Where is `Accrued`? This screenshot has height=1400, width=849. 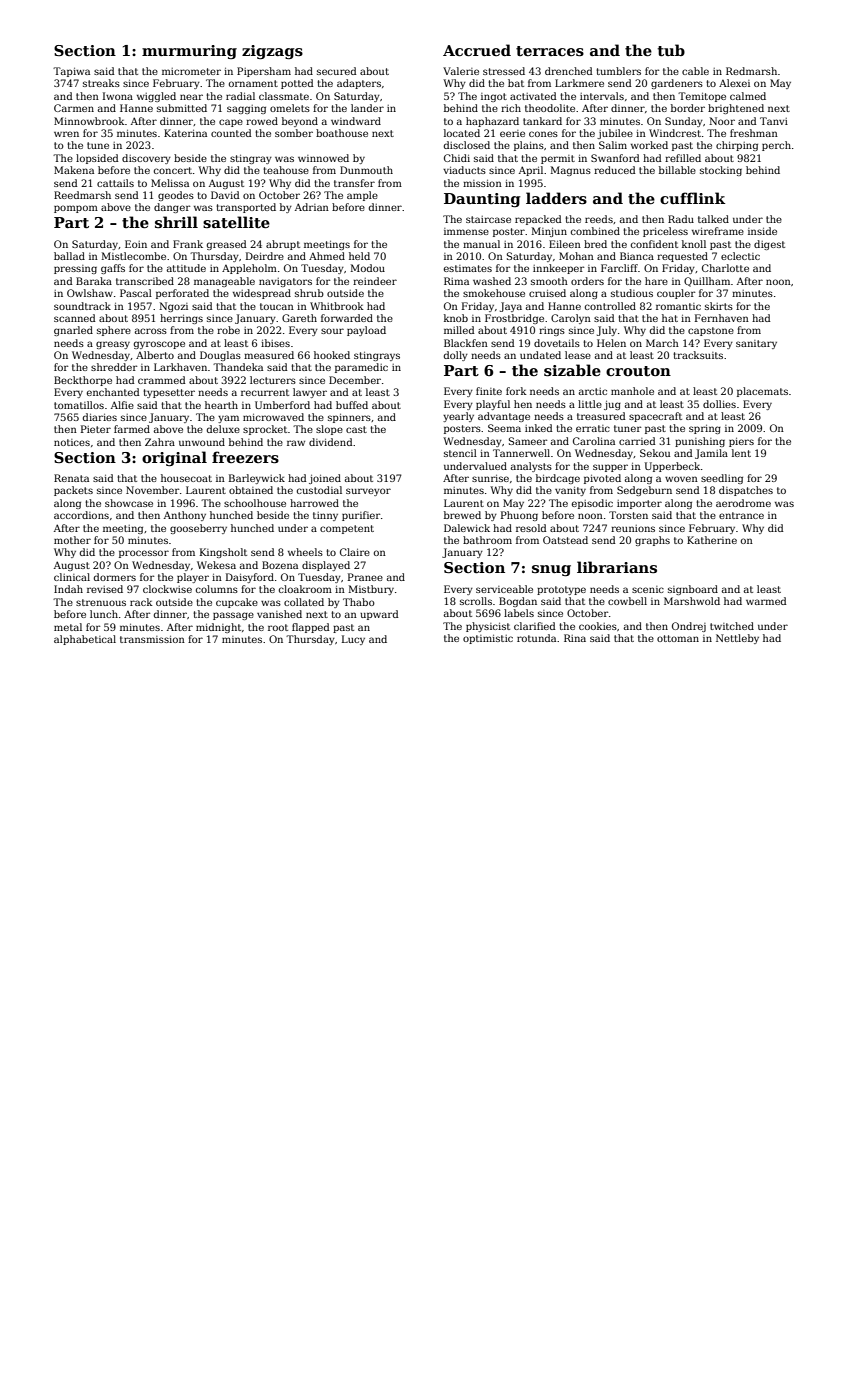 Accrued is located at coordinates (477, 50).
